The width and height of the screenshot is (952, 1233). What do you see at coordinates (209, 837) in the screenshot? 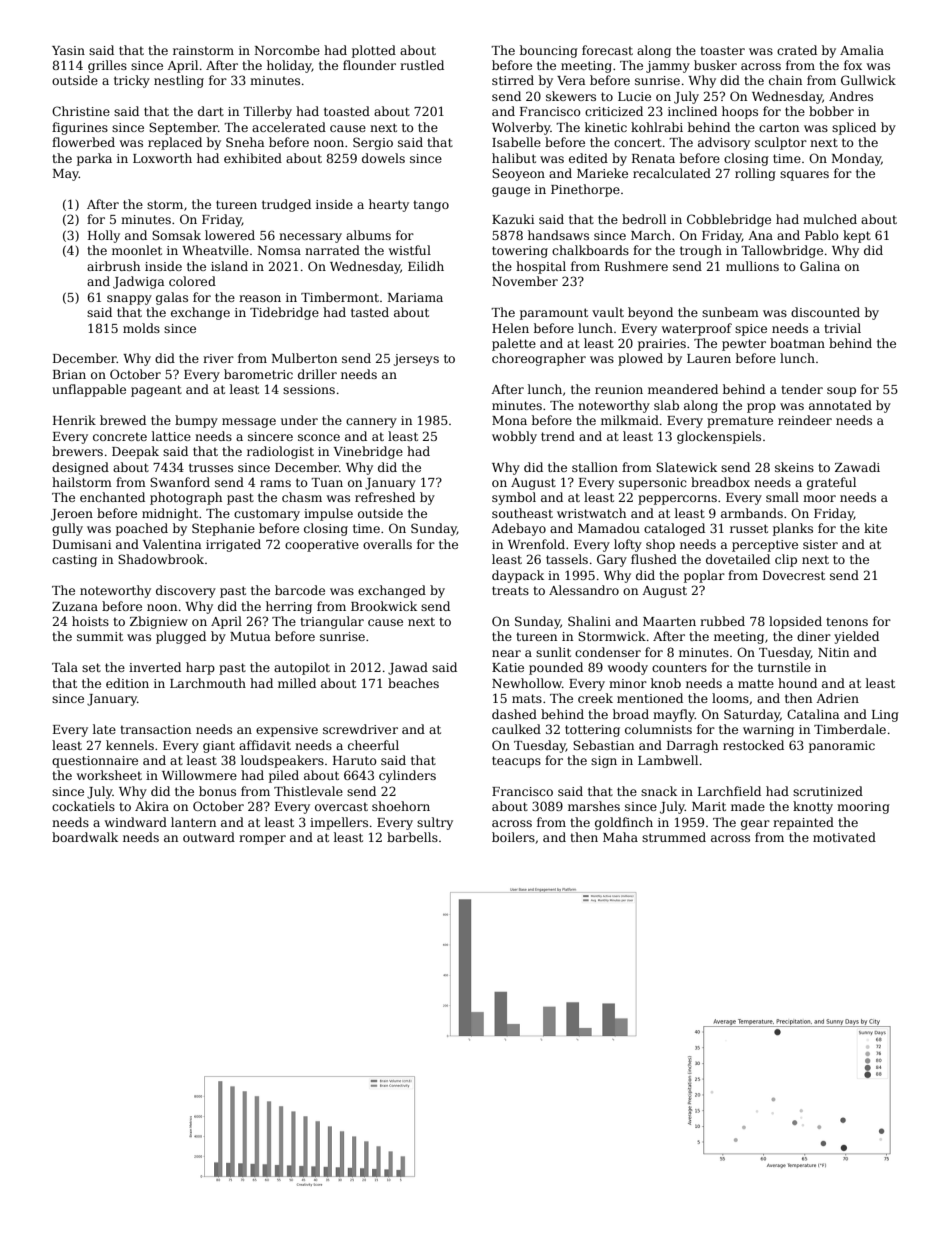
I see `outward` at bounding box center [209, 837].
